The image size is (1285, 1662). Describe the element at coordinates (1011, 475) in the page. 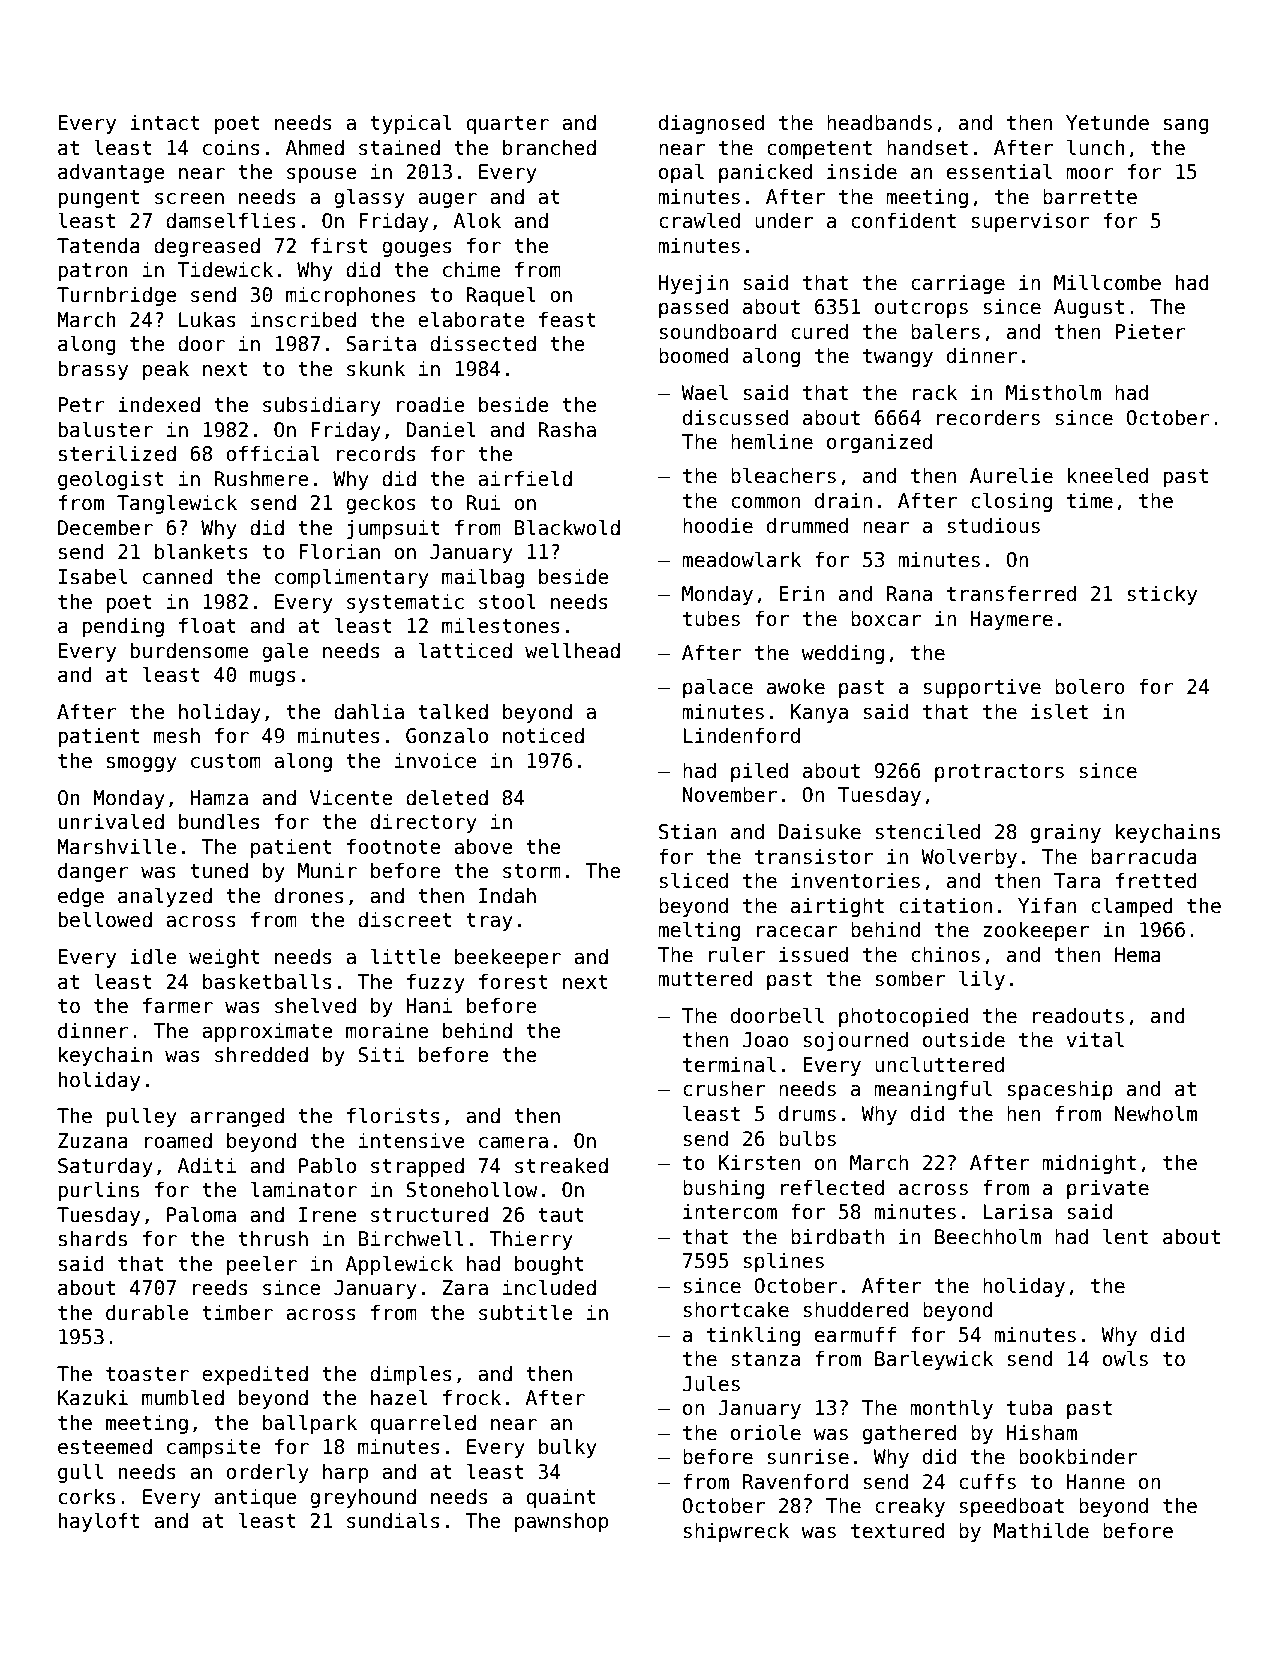

I see `Aurelie` at that location.
